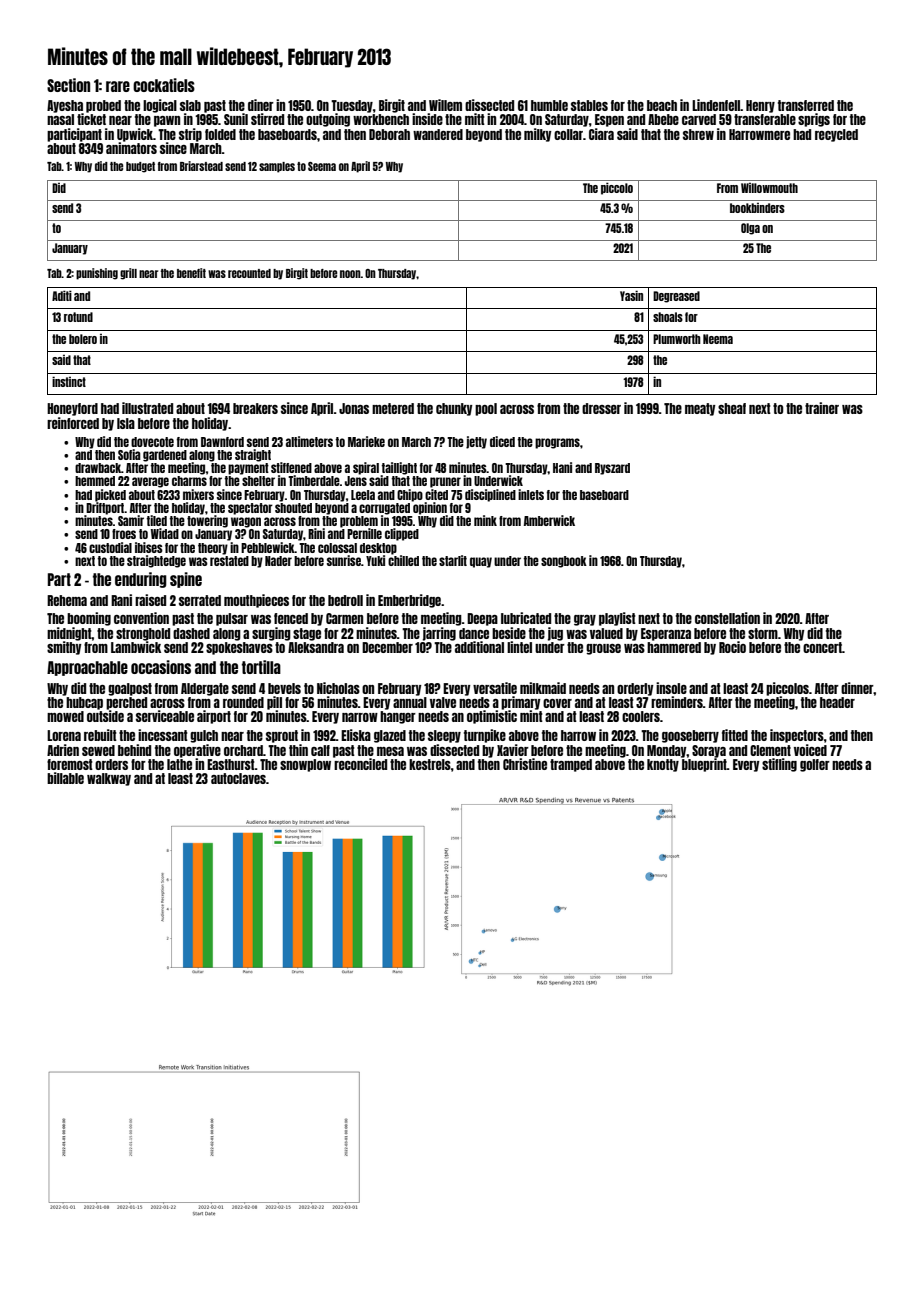  I want to click on recounted, so click(249, 273).
